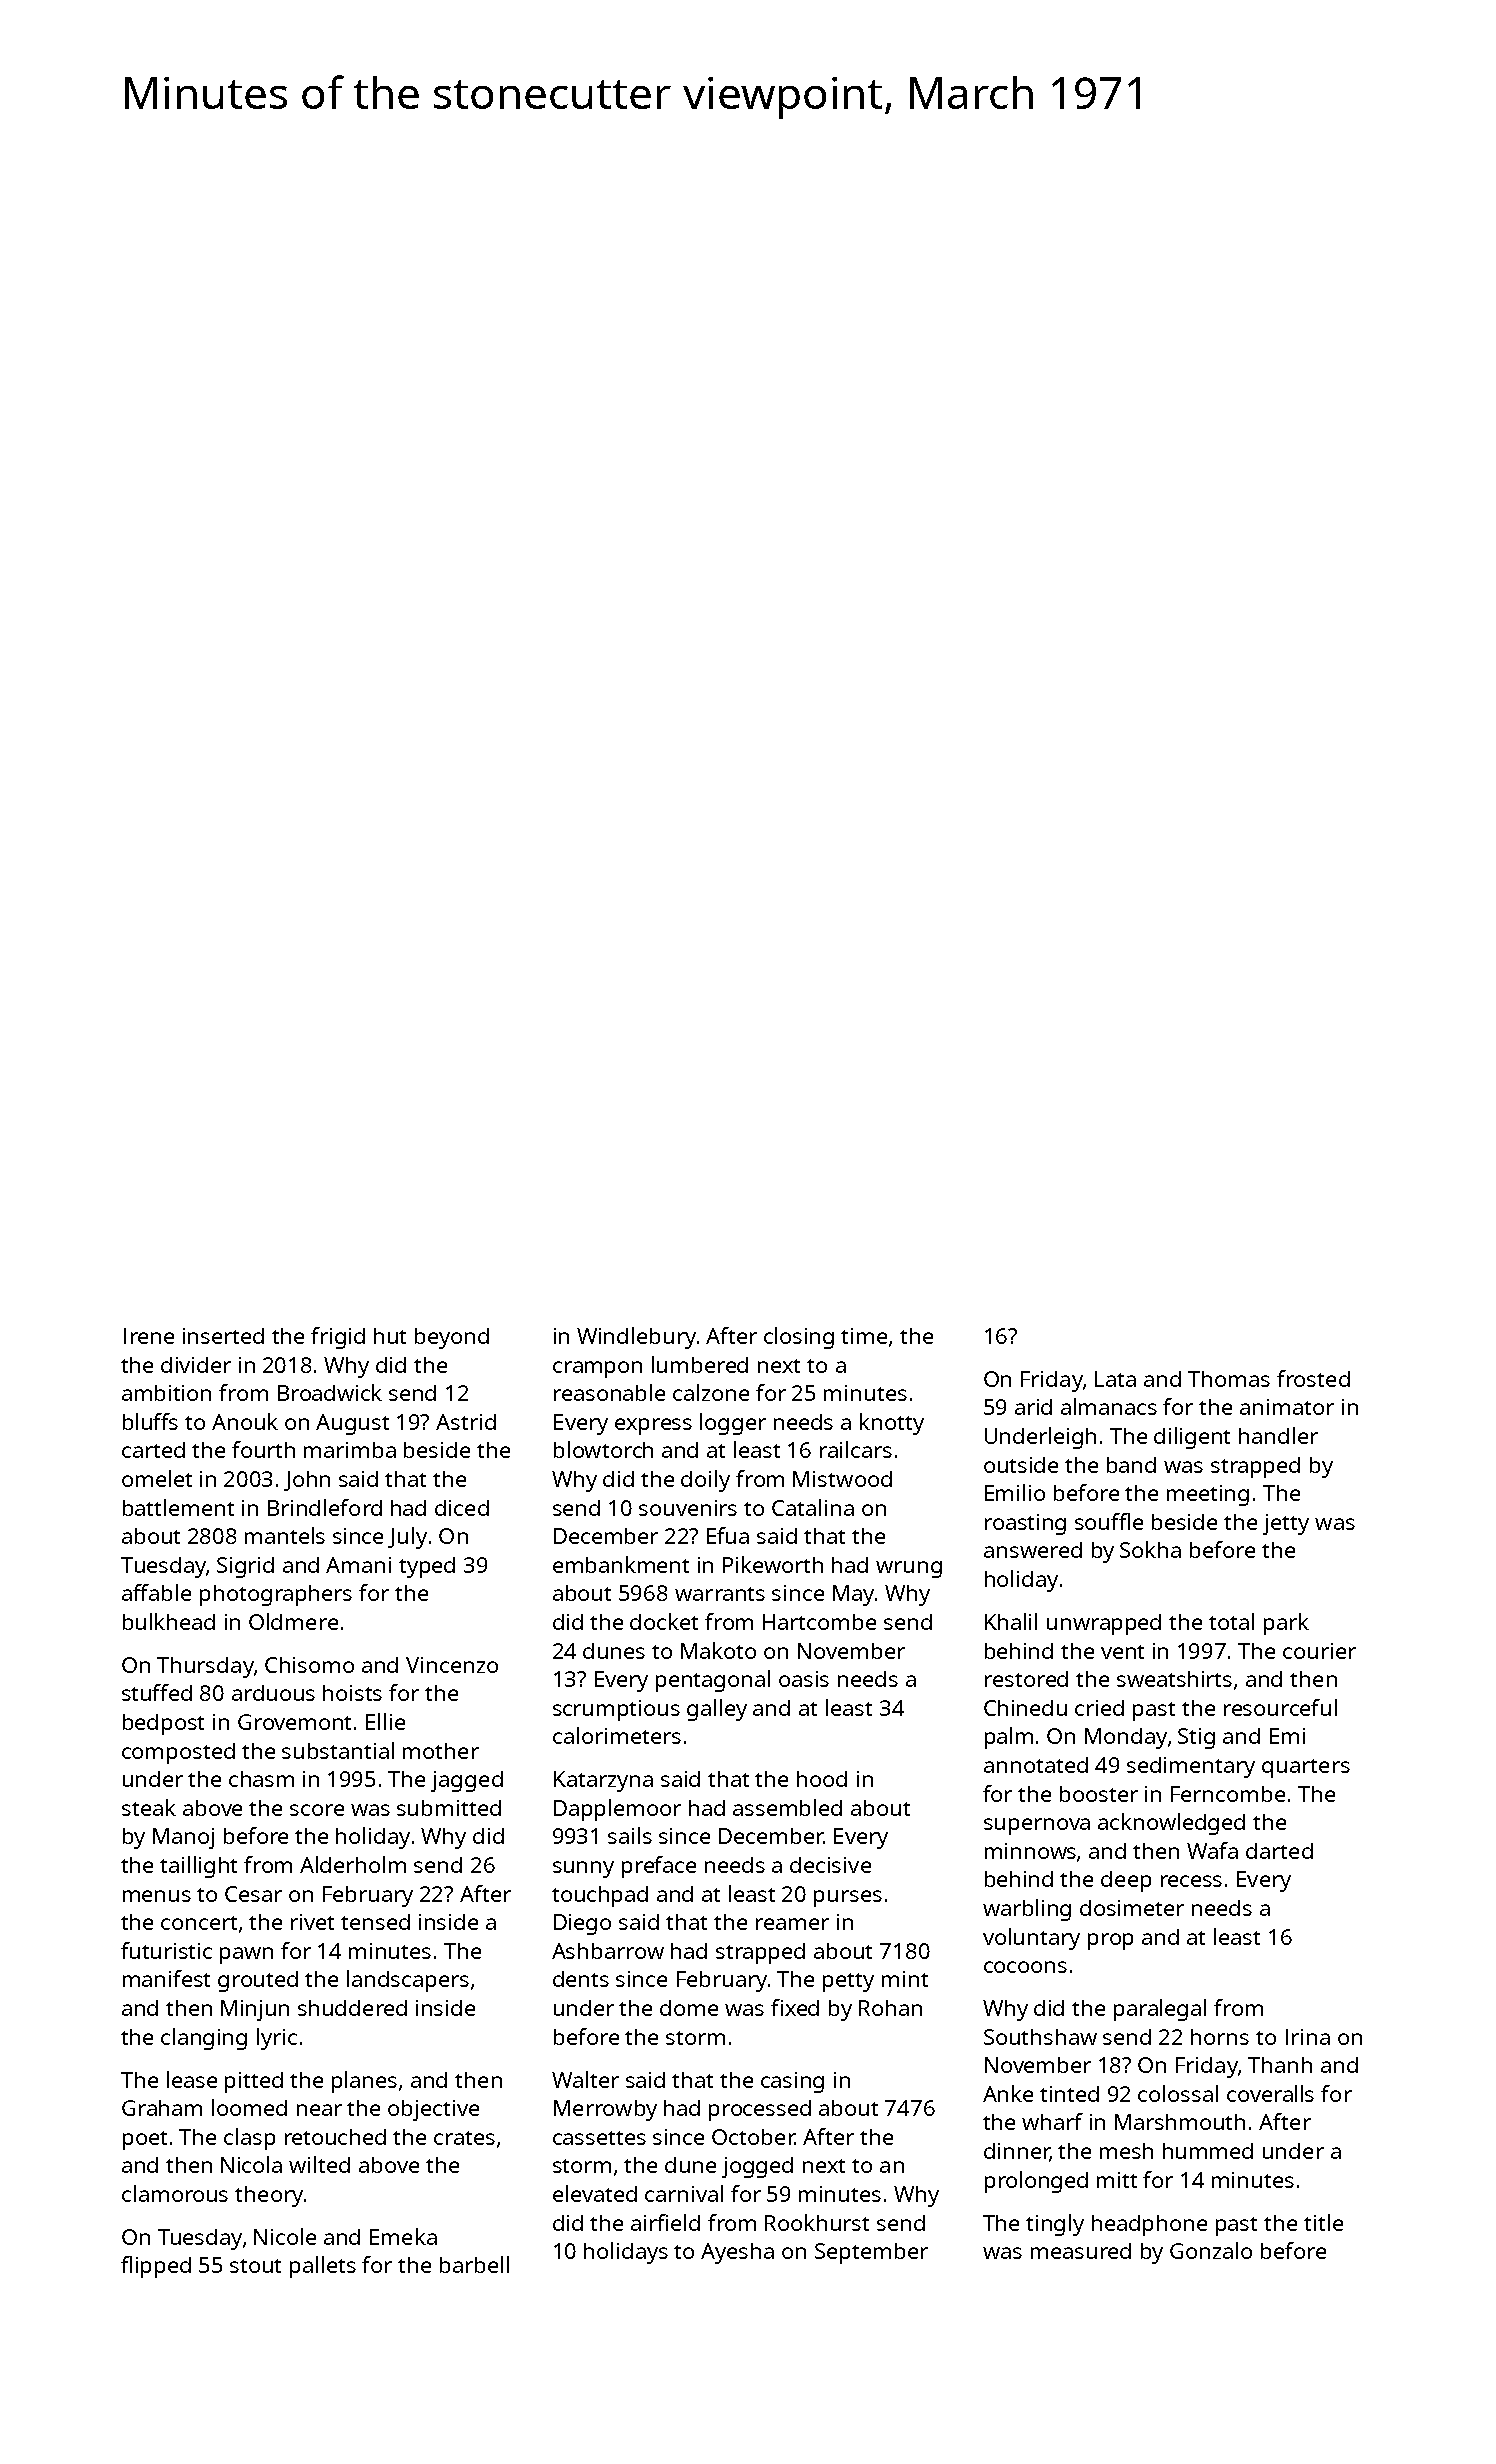  Describe the element at coordinates (464, 2138) in the page. I see `crates` at that location.
